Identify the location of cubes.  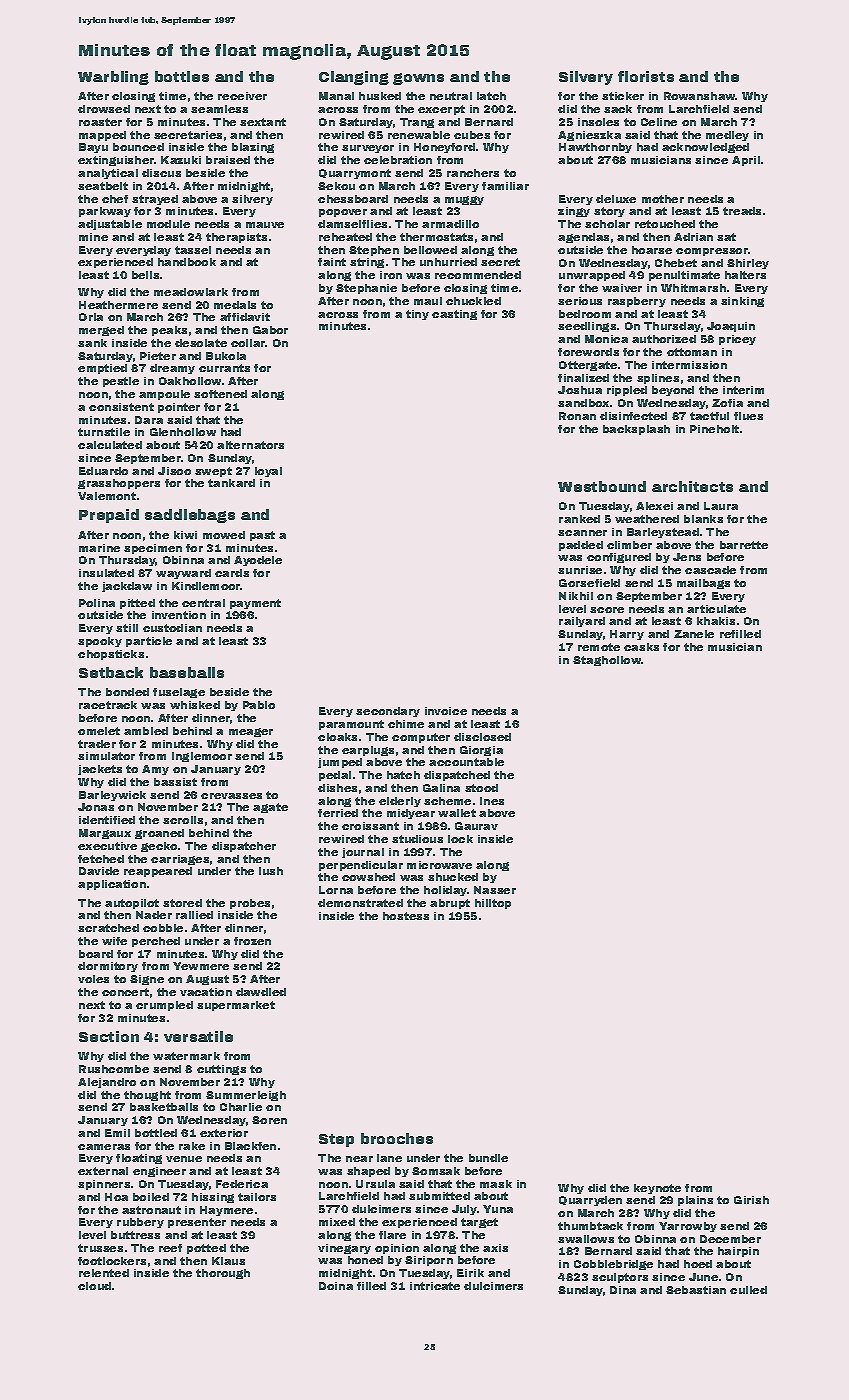
(472, 135).
